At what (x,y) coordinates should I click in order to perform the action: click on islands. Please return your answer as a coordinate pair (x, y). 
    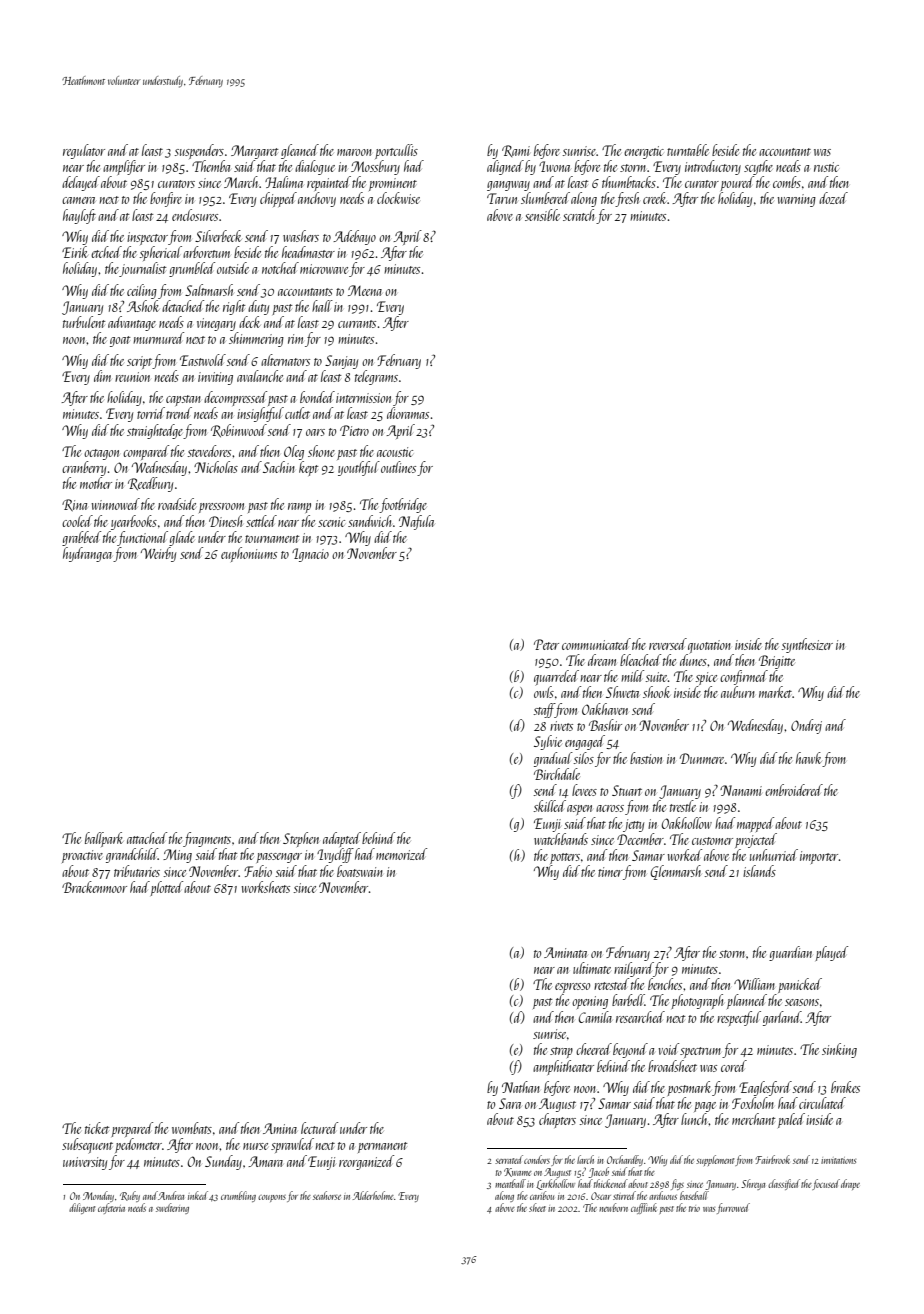
    Looking at the image, I should click on (759, 871).
